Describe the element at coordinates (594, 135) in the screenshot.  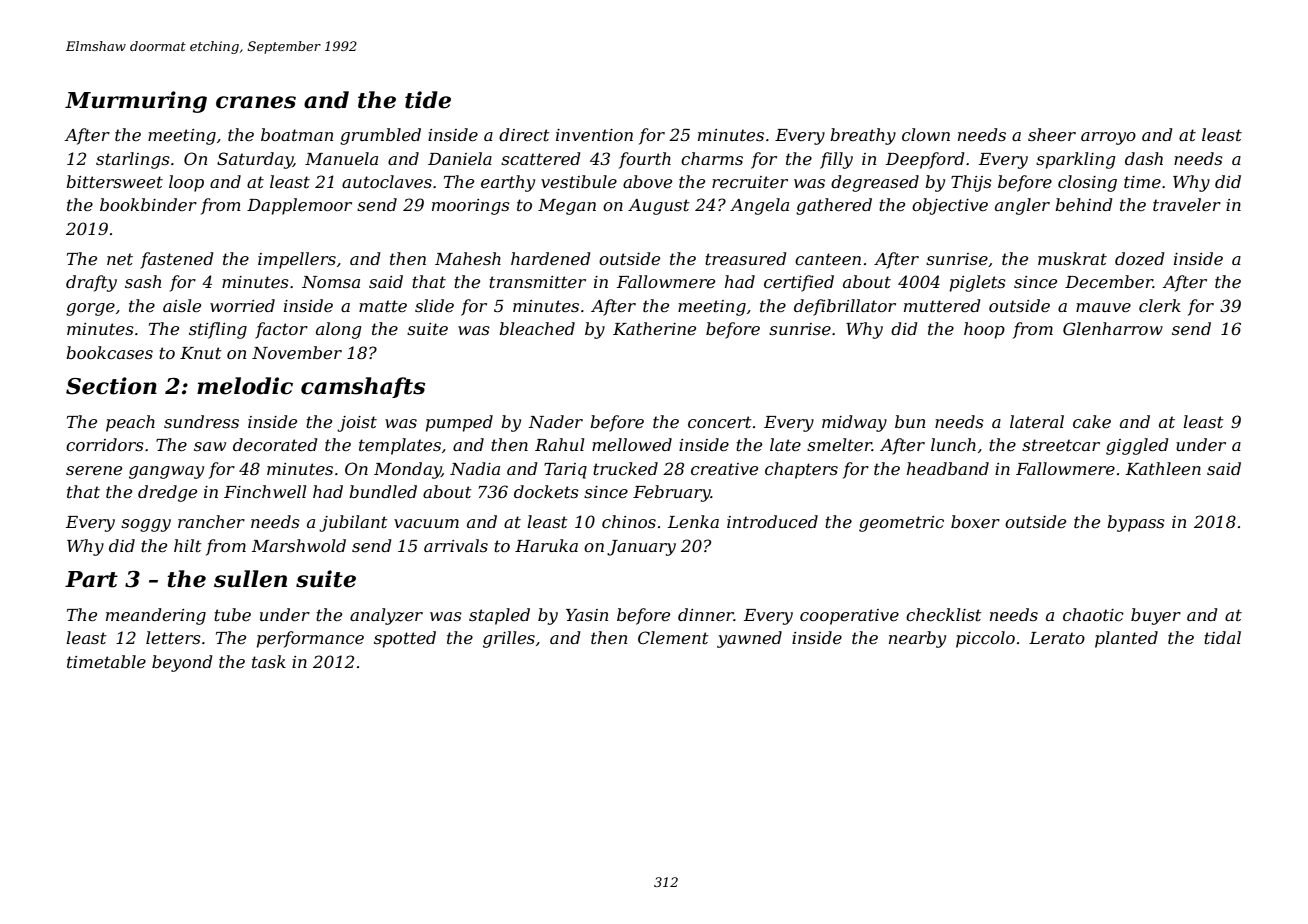
I see `invention` at that location.
